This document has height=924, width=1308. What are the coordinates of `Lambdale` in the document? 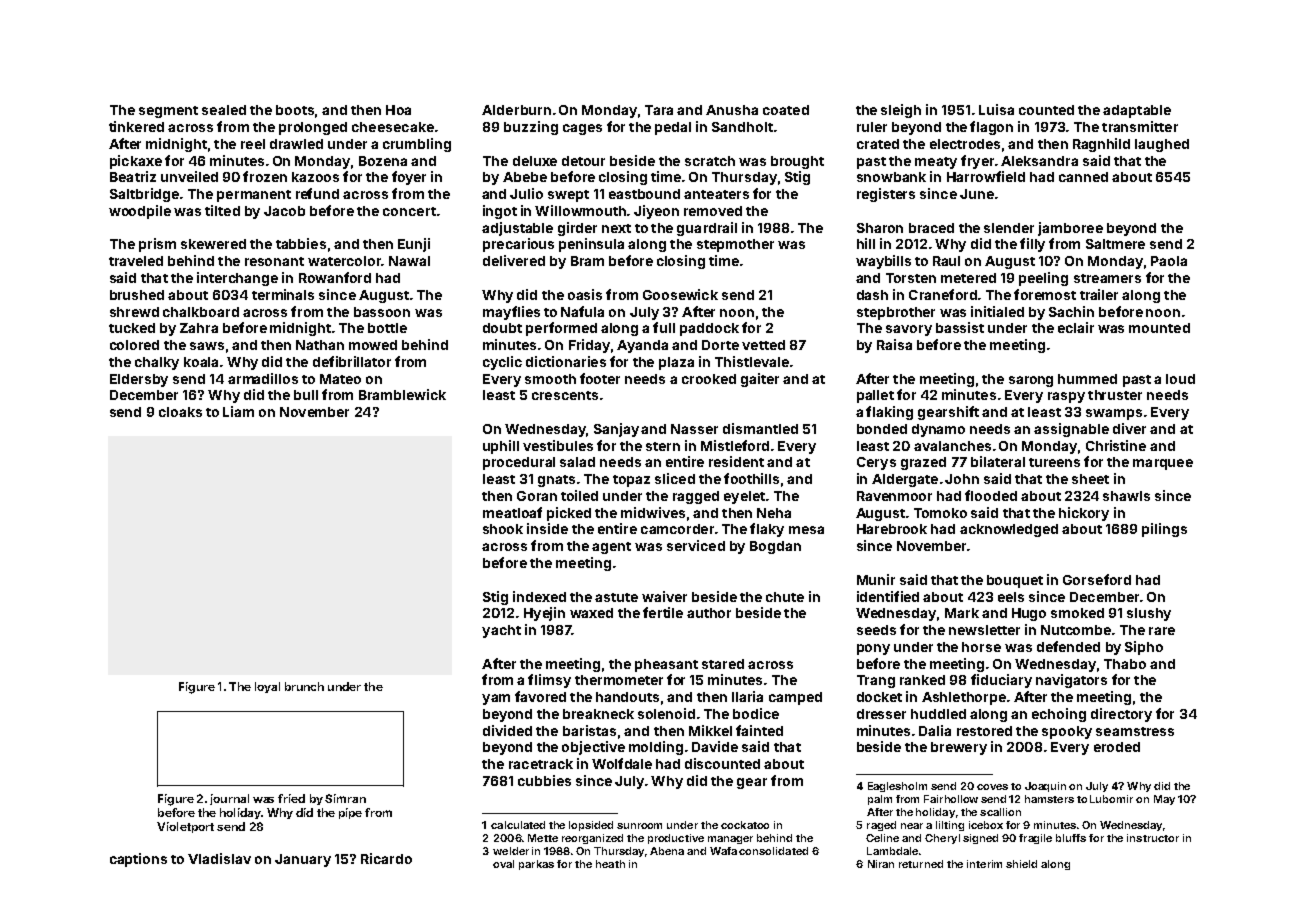 It's located at (892, 851).
